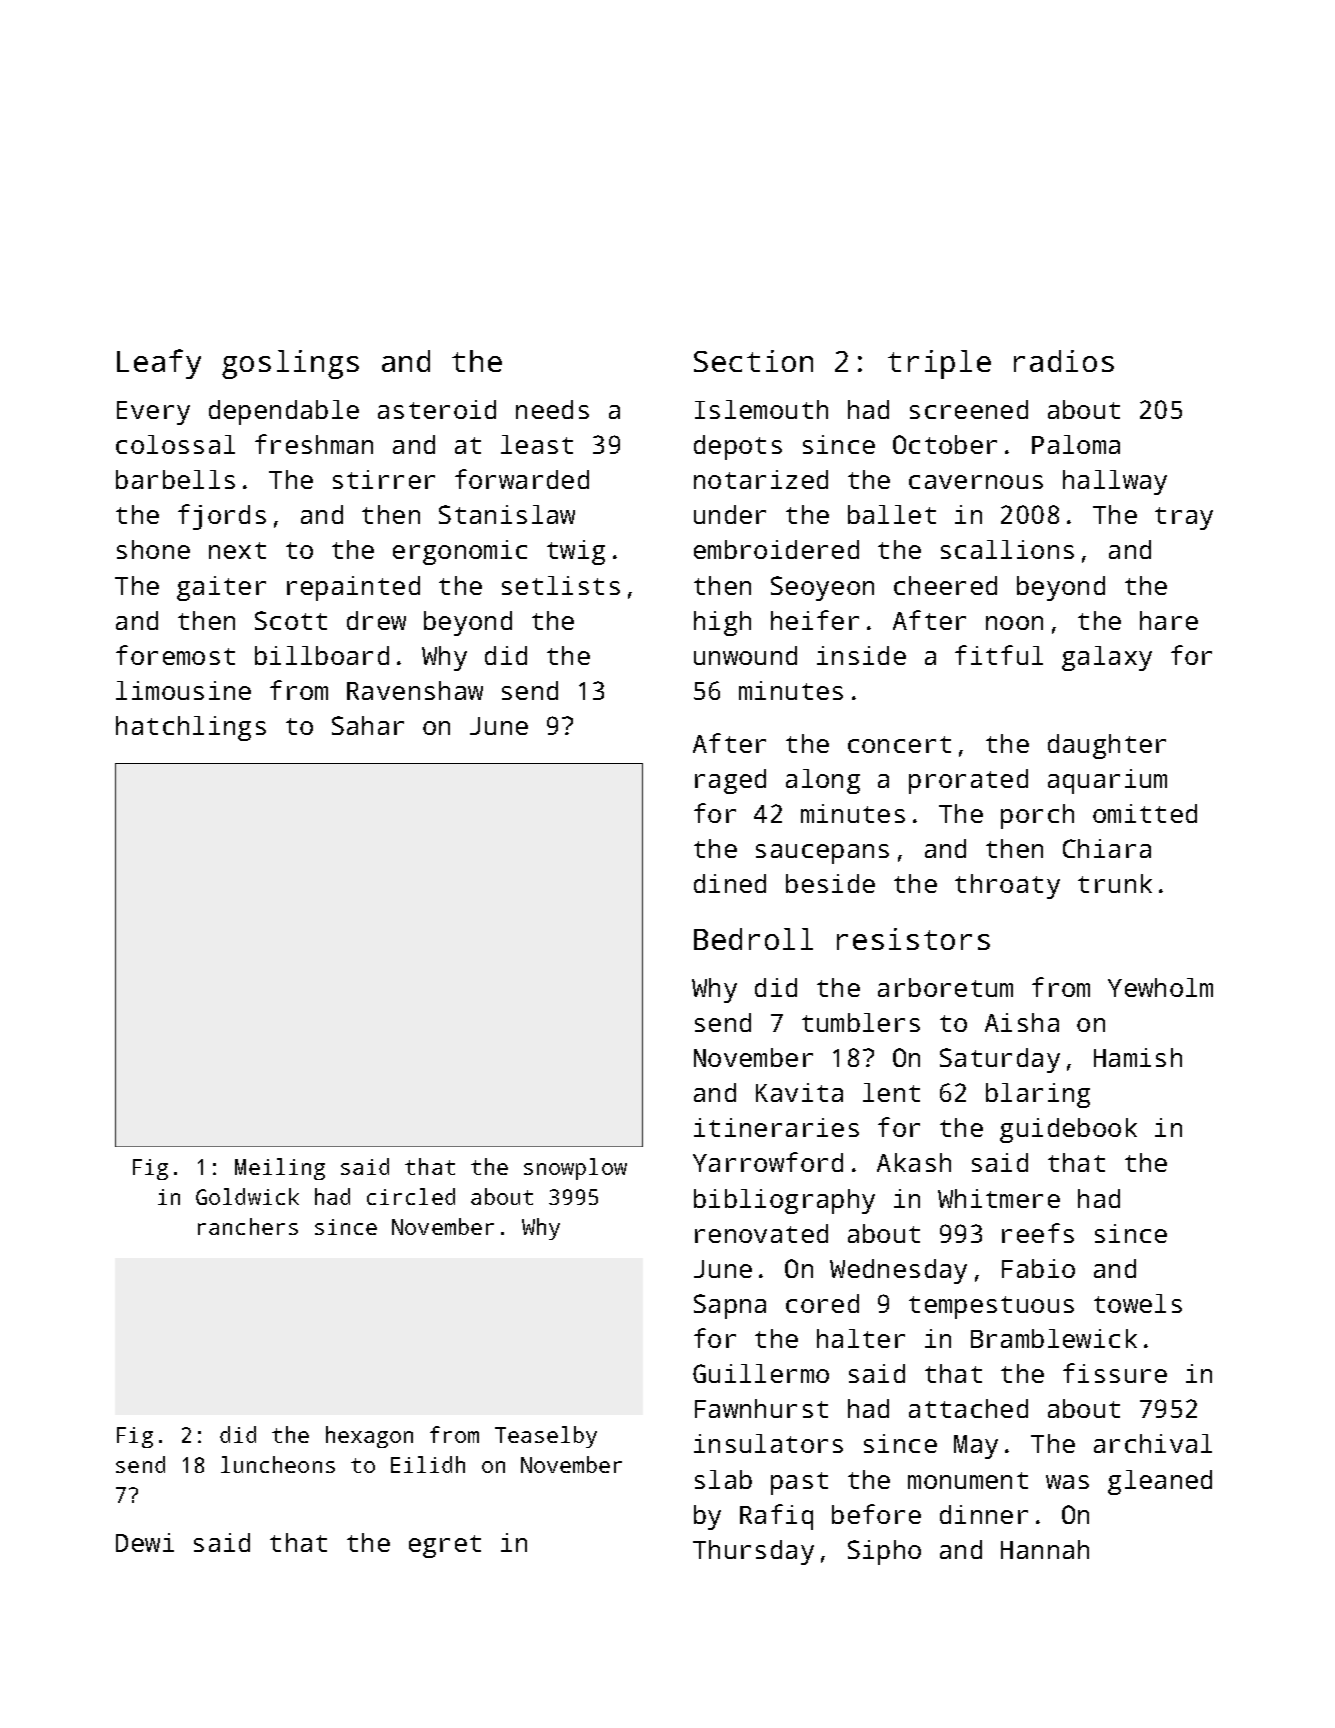  I want to click on Hannah, so click(1045, 1549).
